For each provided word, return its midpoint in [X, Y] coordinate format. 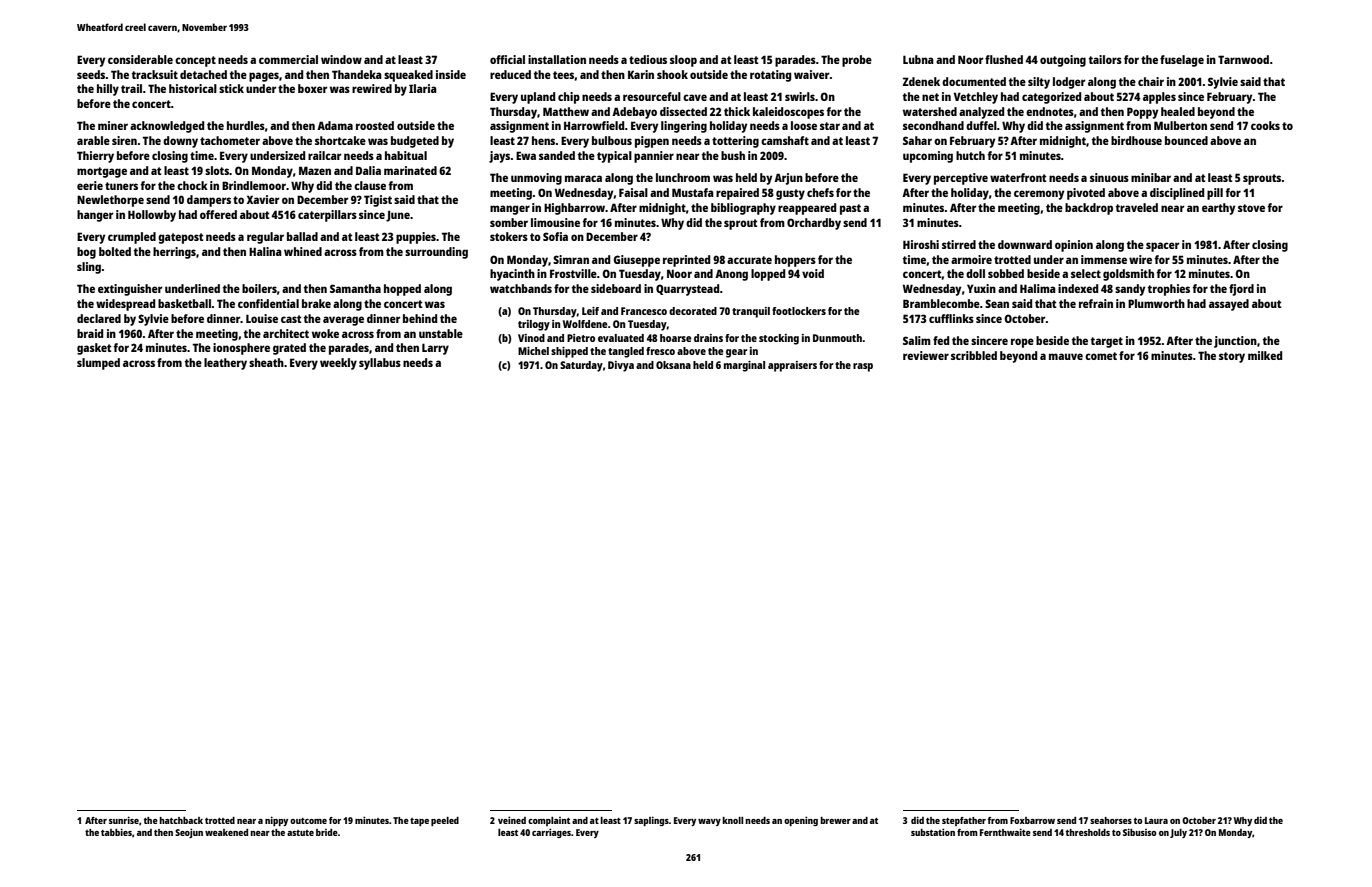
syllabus [380, 364]
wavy [709, 822]
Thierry [95, 157]
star [830, 126]
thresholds [1088, 832]
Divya [621, 366]
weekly [338, 364]
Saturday [581, 366]
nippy [276, 821]
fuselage [1182, 61]
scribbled [974, 355]
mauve [1066, 356]
